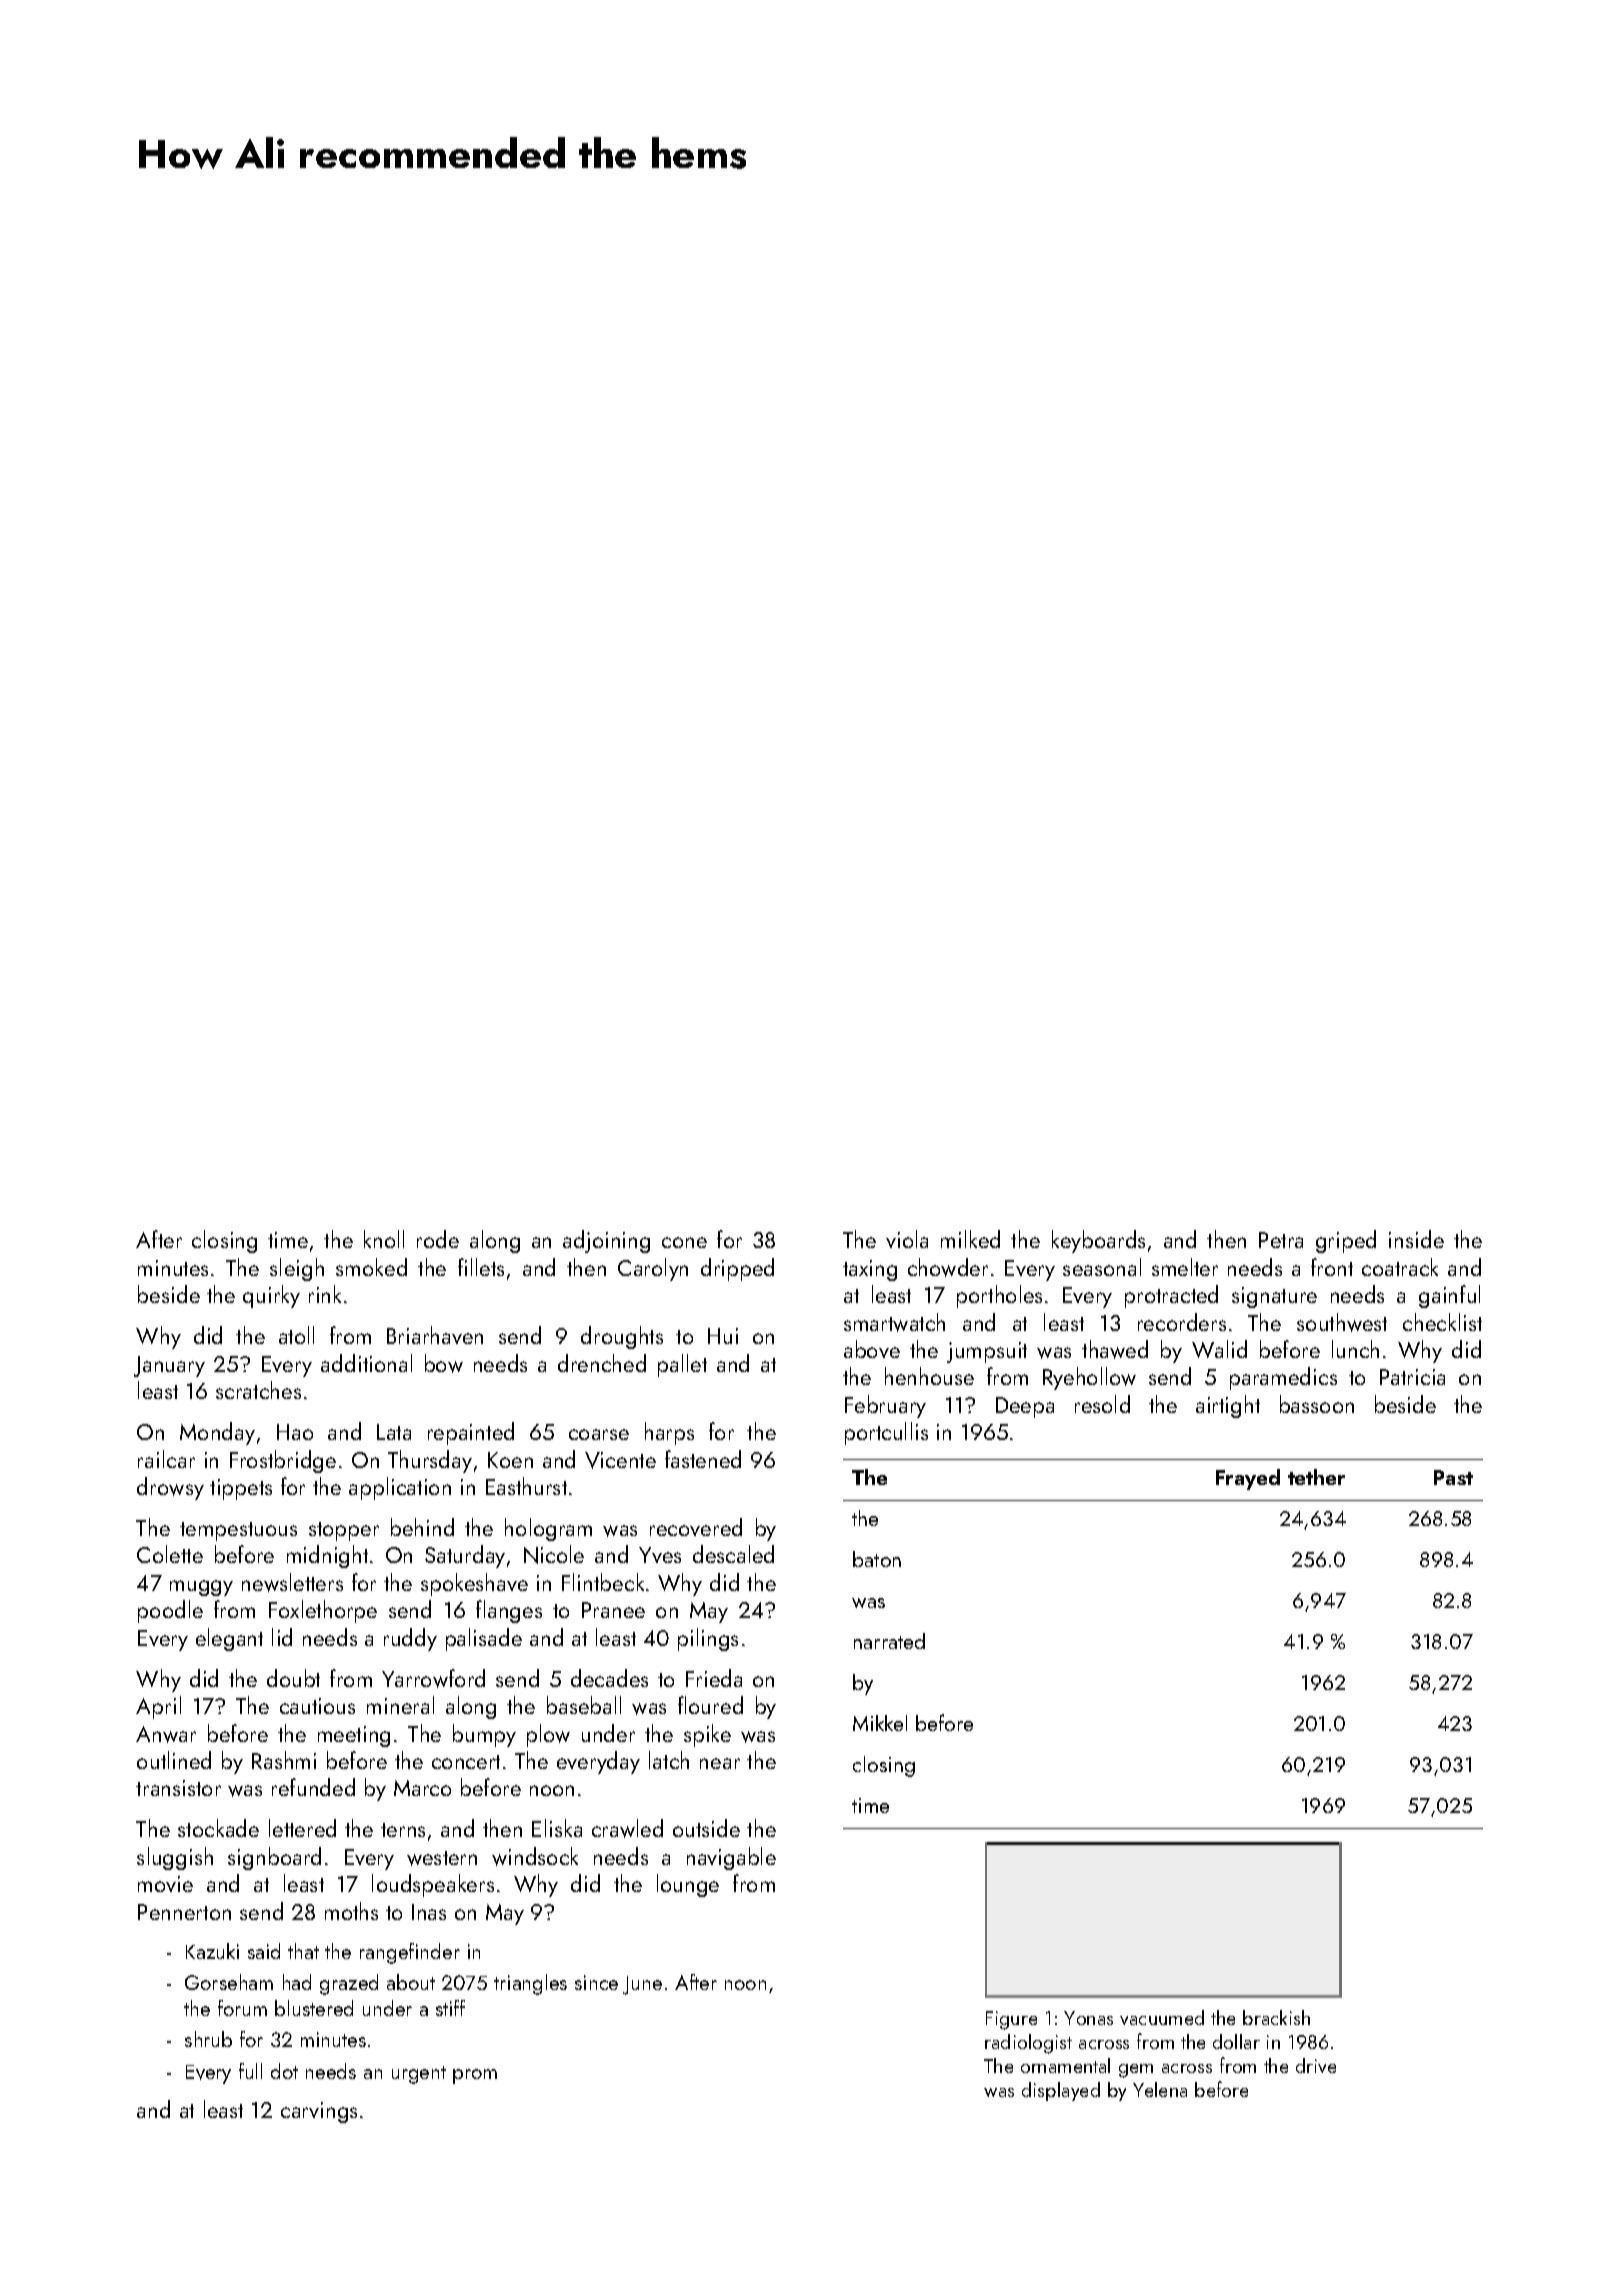  Describe the element at coordinates (1281, 1240) in the screenshot. I see `Petra` at that location.
